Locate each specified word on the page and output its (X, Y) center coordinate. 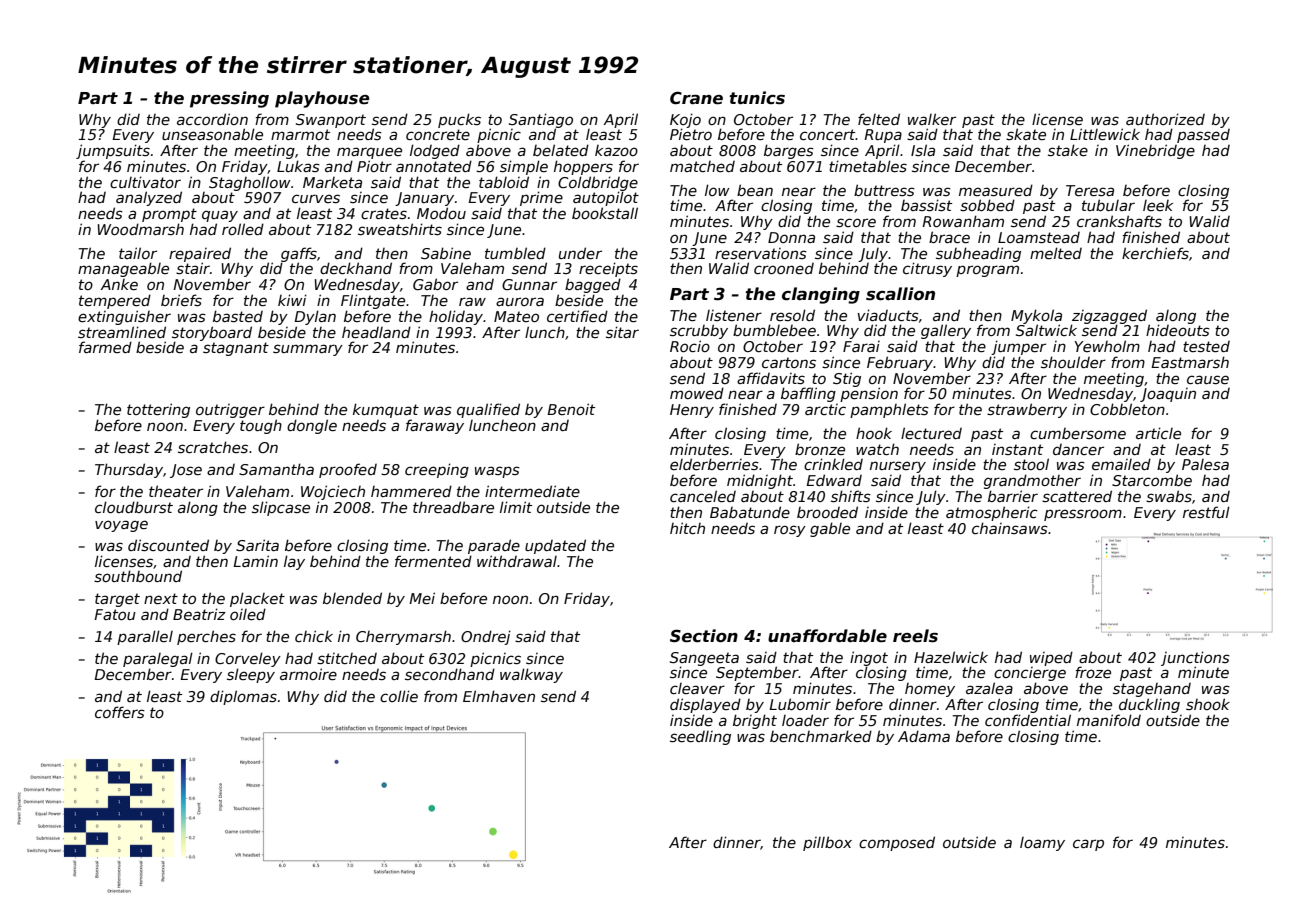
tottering (158, 410)
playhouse (322, 99)
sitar (622, 332)
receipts (608, 269)
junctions (1195, 658)
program (987, 271)
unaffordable (827, 635)
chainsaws (1010, 528)
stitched (347, 658)
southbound (138, 576)
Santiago (541, 120)
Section (704, 636)
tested (1206, 346)
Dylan (315, 317)
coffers (120, 712)
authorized (1165, 119)
